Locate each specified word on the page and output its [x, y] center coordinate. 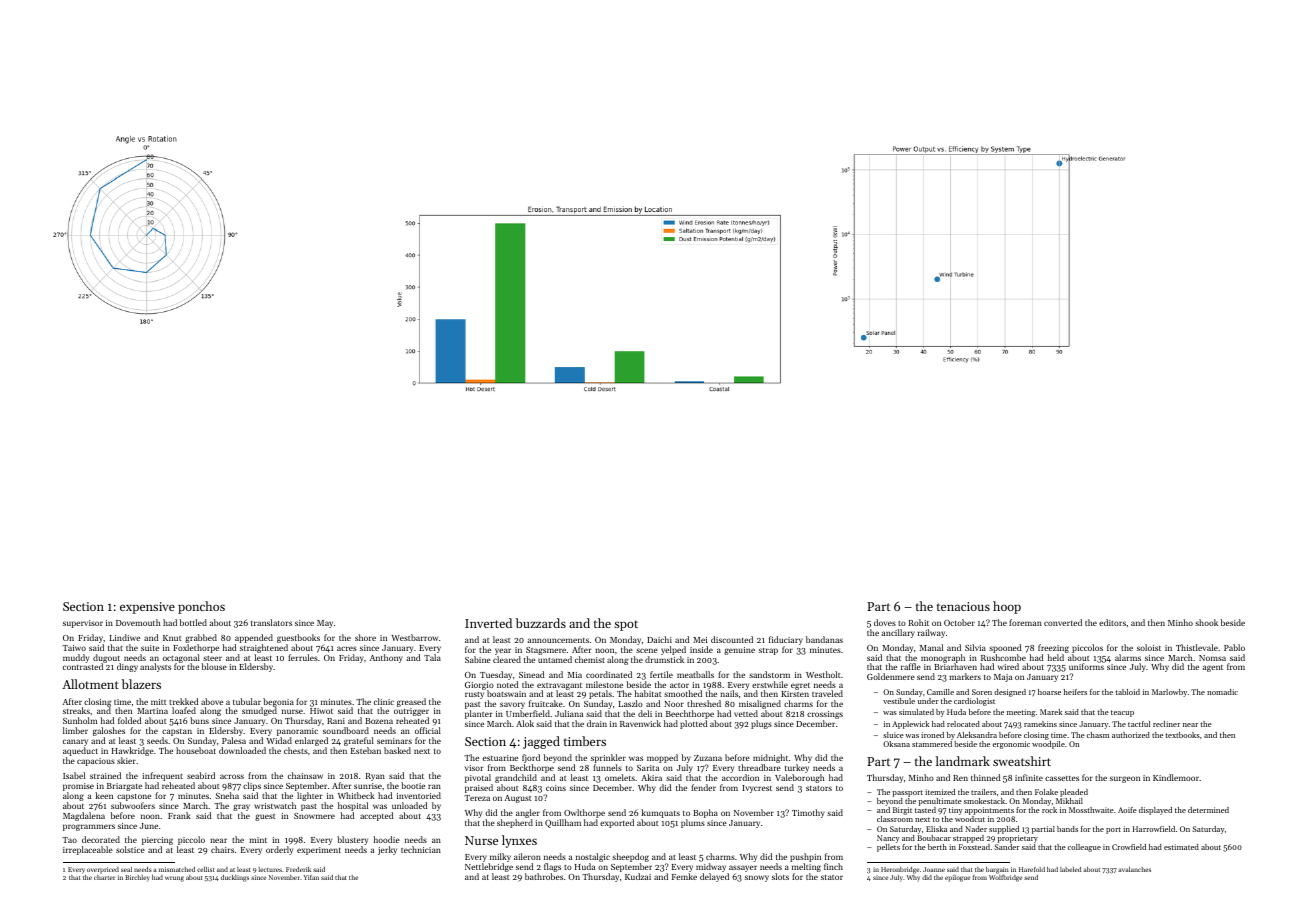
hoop [1007, 607]
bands [1067, 829]
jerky [387, 850]
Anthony [386, 658]
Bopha [705, 813]
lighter [310, 796]
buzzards [541, 623]
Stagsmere [546, 651]
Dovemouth [138, 622]
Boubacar [934, 838]
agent [1213, 668]
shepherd [515, 823]
